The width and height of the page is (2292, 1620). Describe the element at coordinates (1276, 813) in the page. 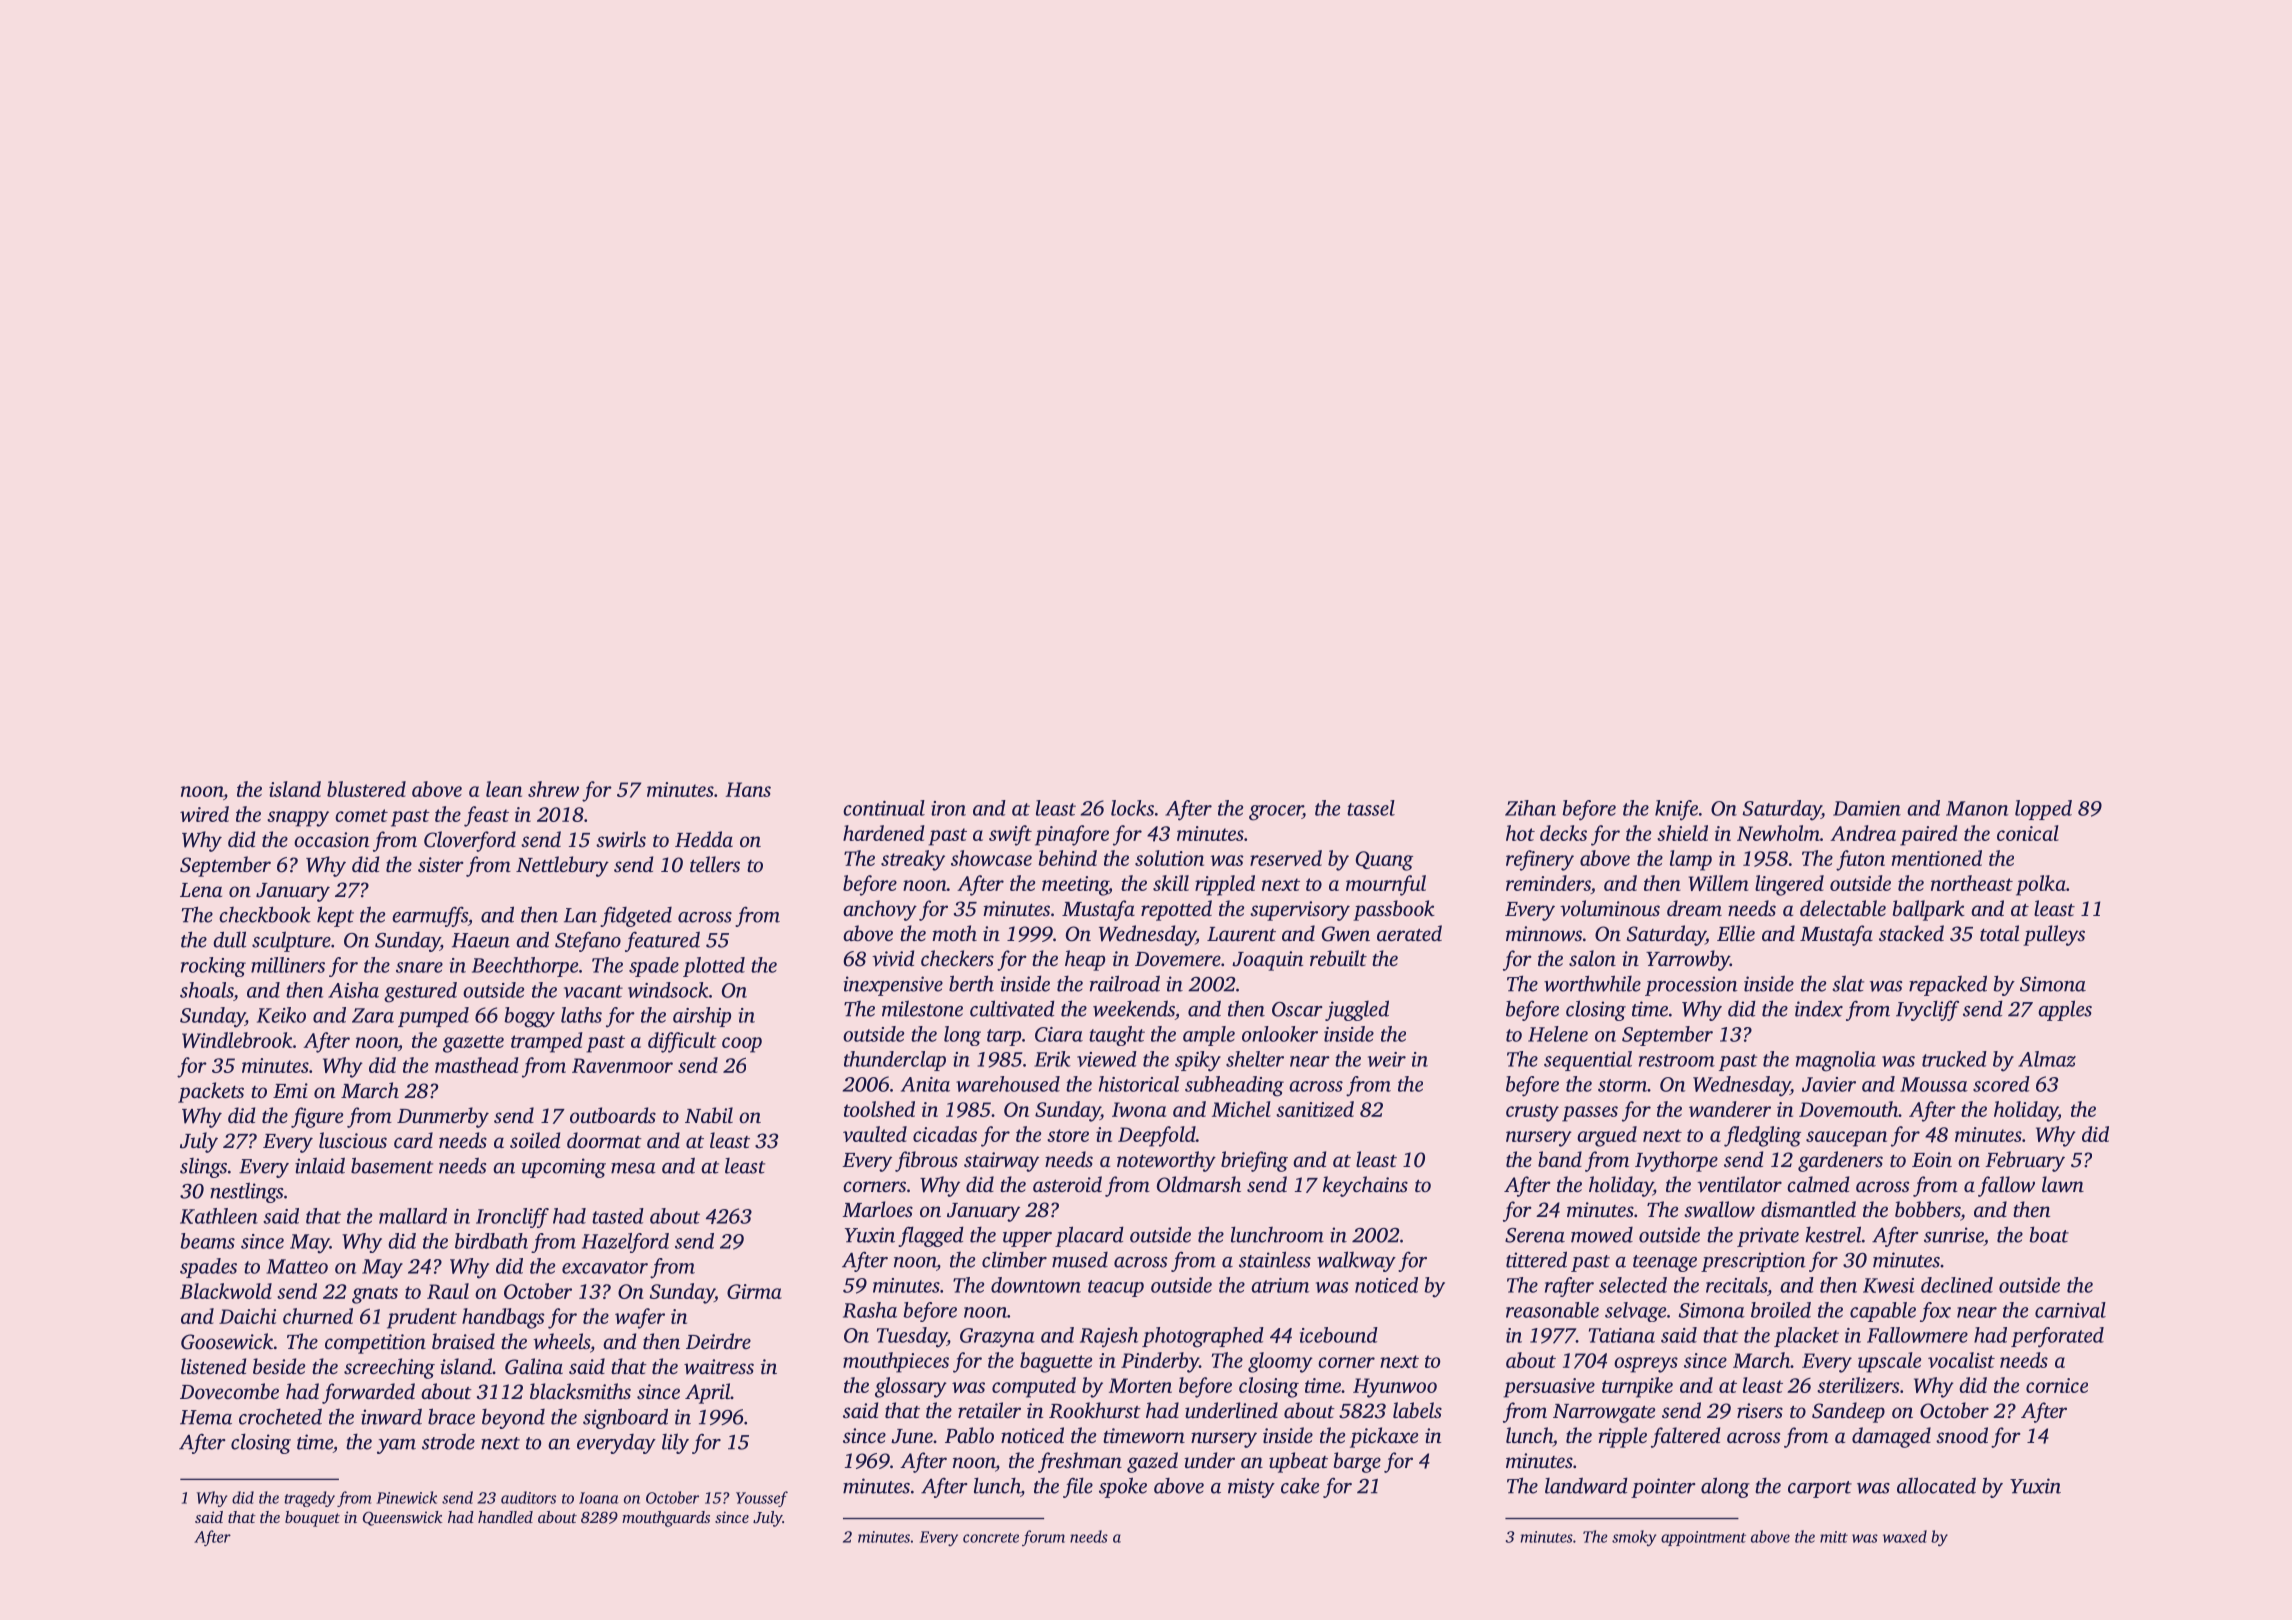

I see `grocer` at that location.
